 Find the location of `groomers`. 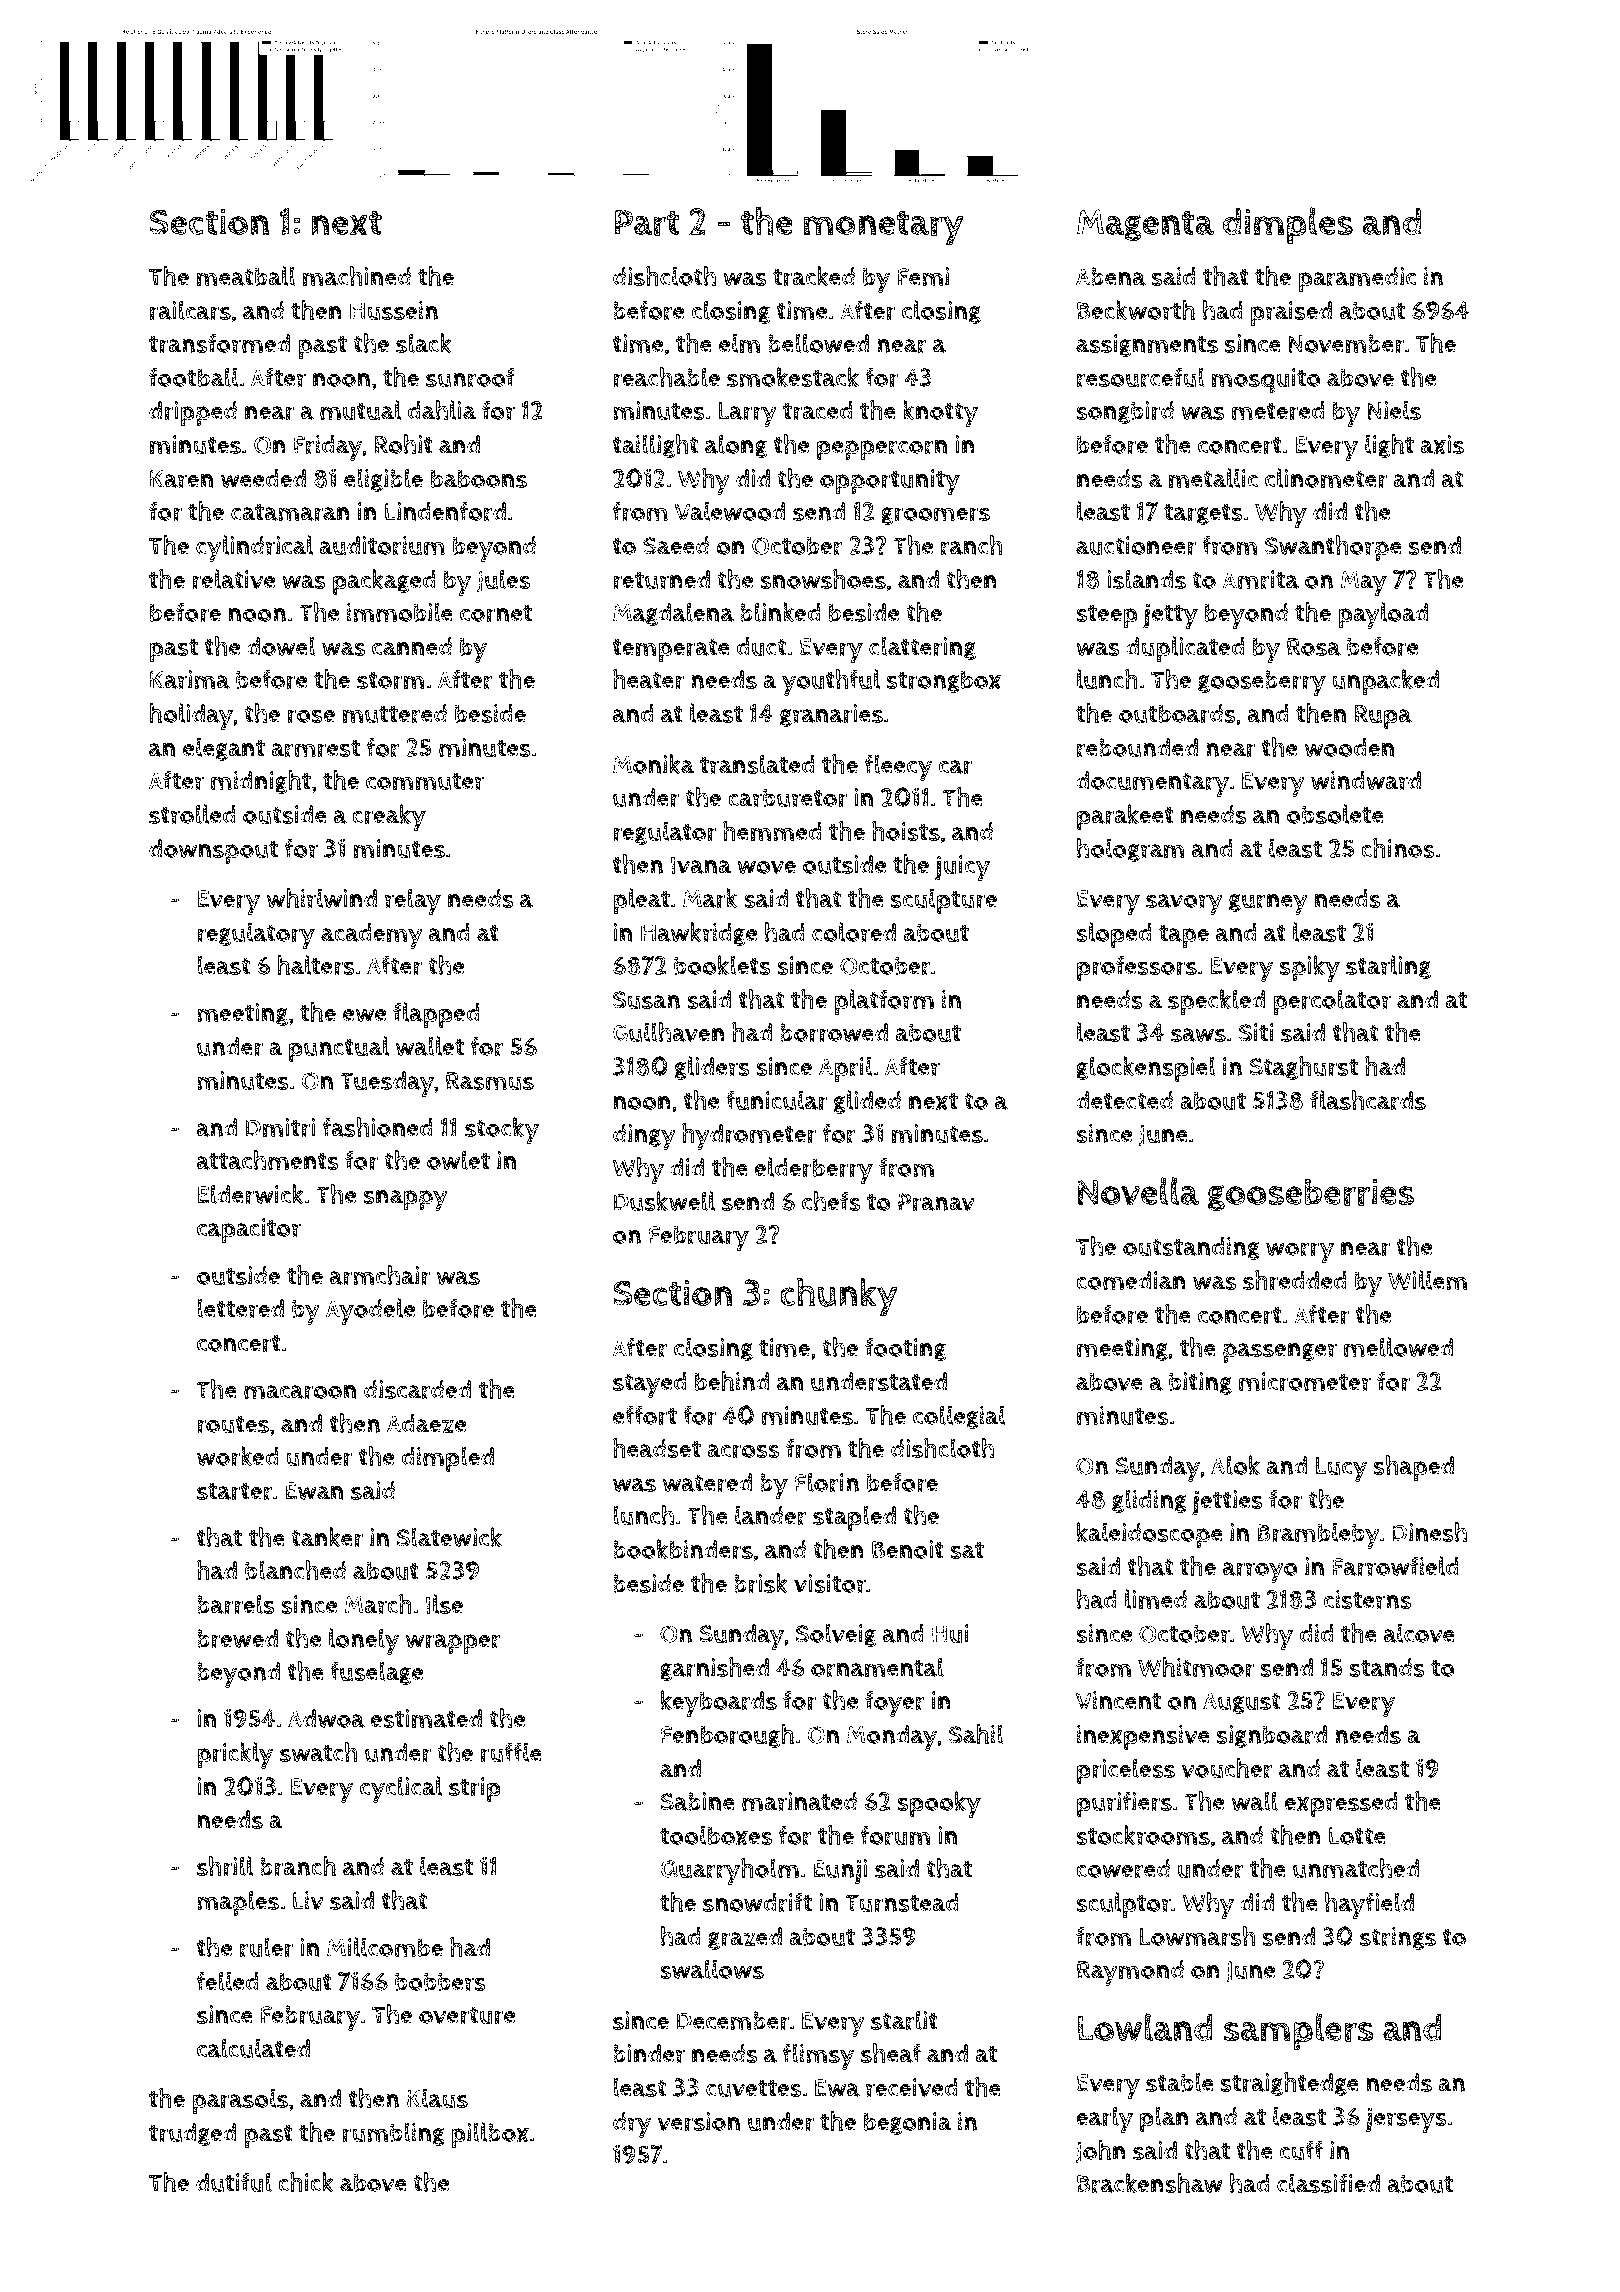

groomers is located at coordinates (935, 516).
